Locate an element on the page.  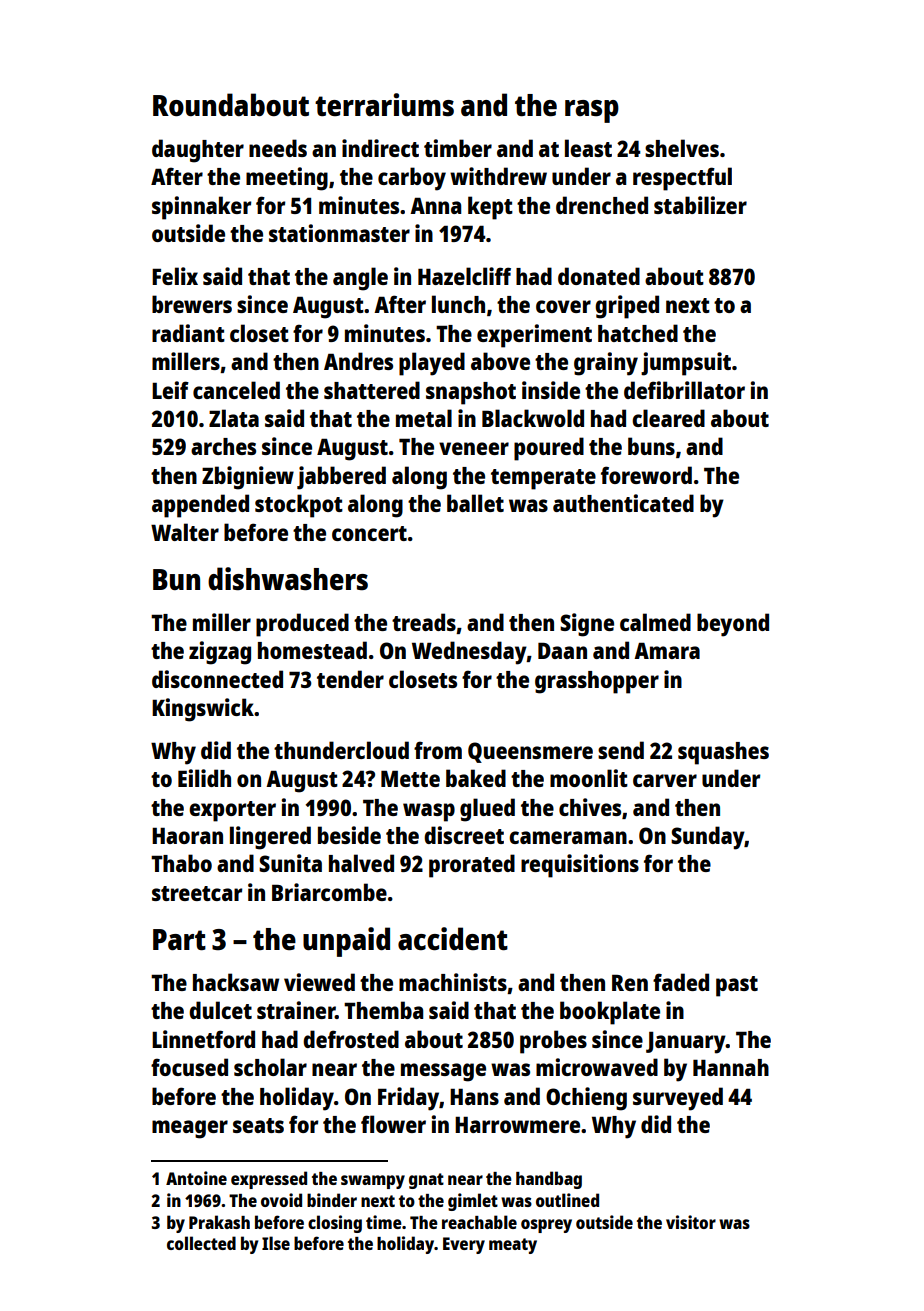
send is located at coordinates (621, 750).
